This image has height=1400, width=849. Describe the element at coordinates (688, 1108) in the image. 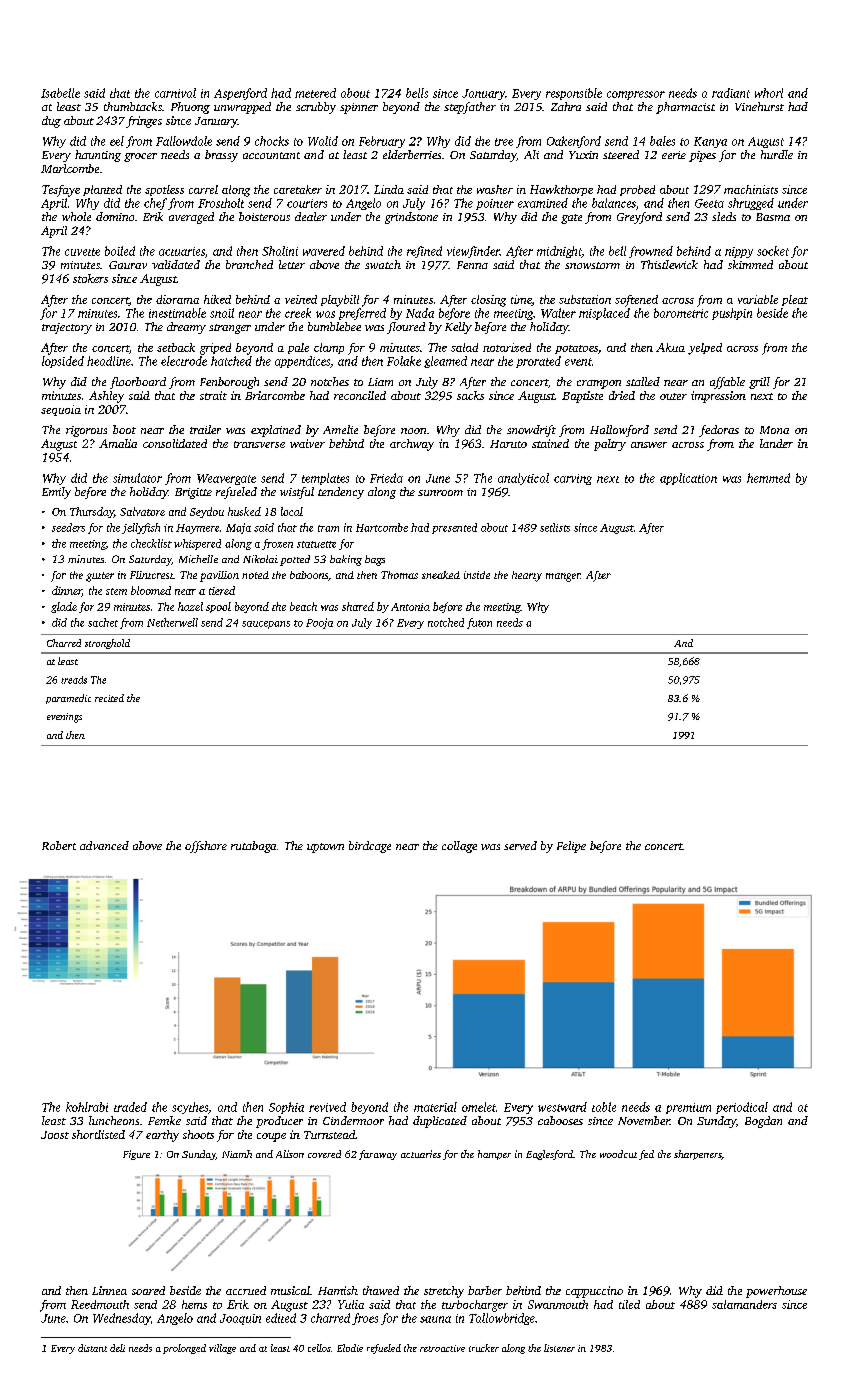

I see `premium` at that location.
